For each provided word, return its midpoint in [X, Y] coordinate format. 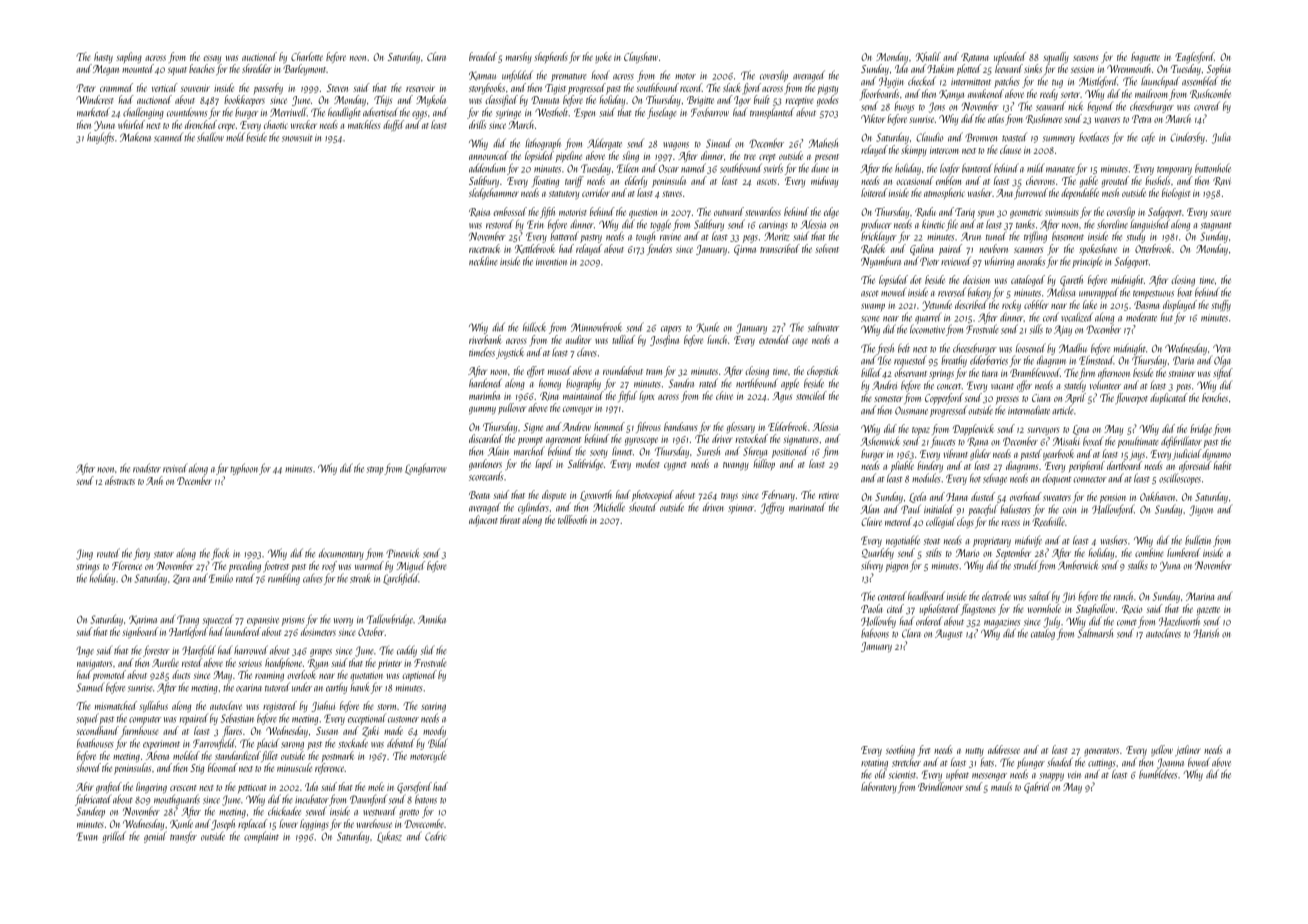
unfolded [517, 76]
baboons [875, 633]
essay [212, 59]
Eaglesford [1194, 57]
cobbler [1036, 304]
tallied [623, 339]
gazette [1208, 611]
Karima [143, 620]
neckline [483, 261]
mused [559, 370]
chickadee [284, 811]
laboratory [879, 787]
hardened [485, 383]
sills [1036, 329]
